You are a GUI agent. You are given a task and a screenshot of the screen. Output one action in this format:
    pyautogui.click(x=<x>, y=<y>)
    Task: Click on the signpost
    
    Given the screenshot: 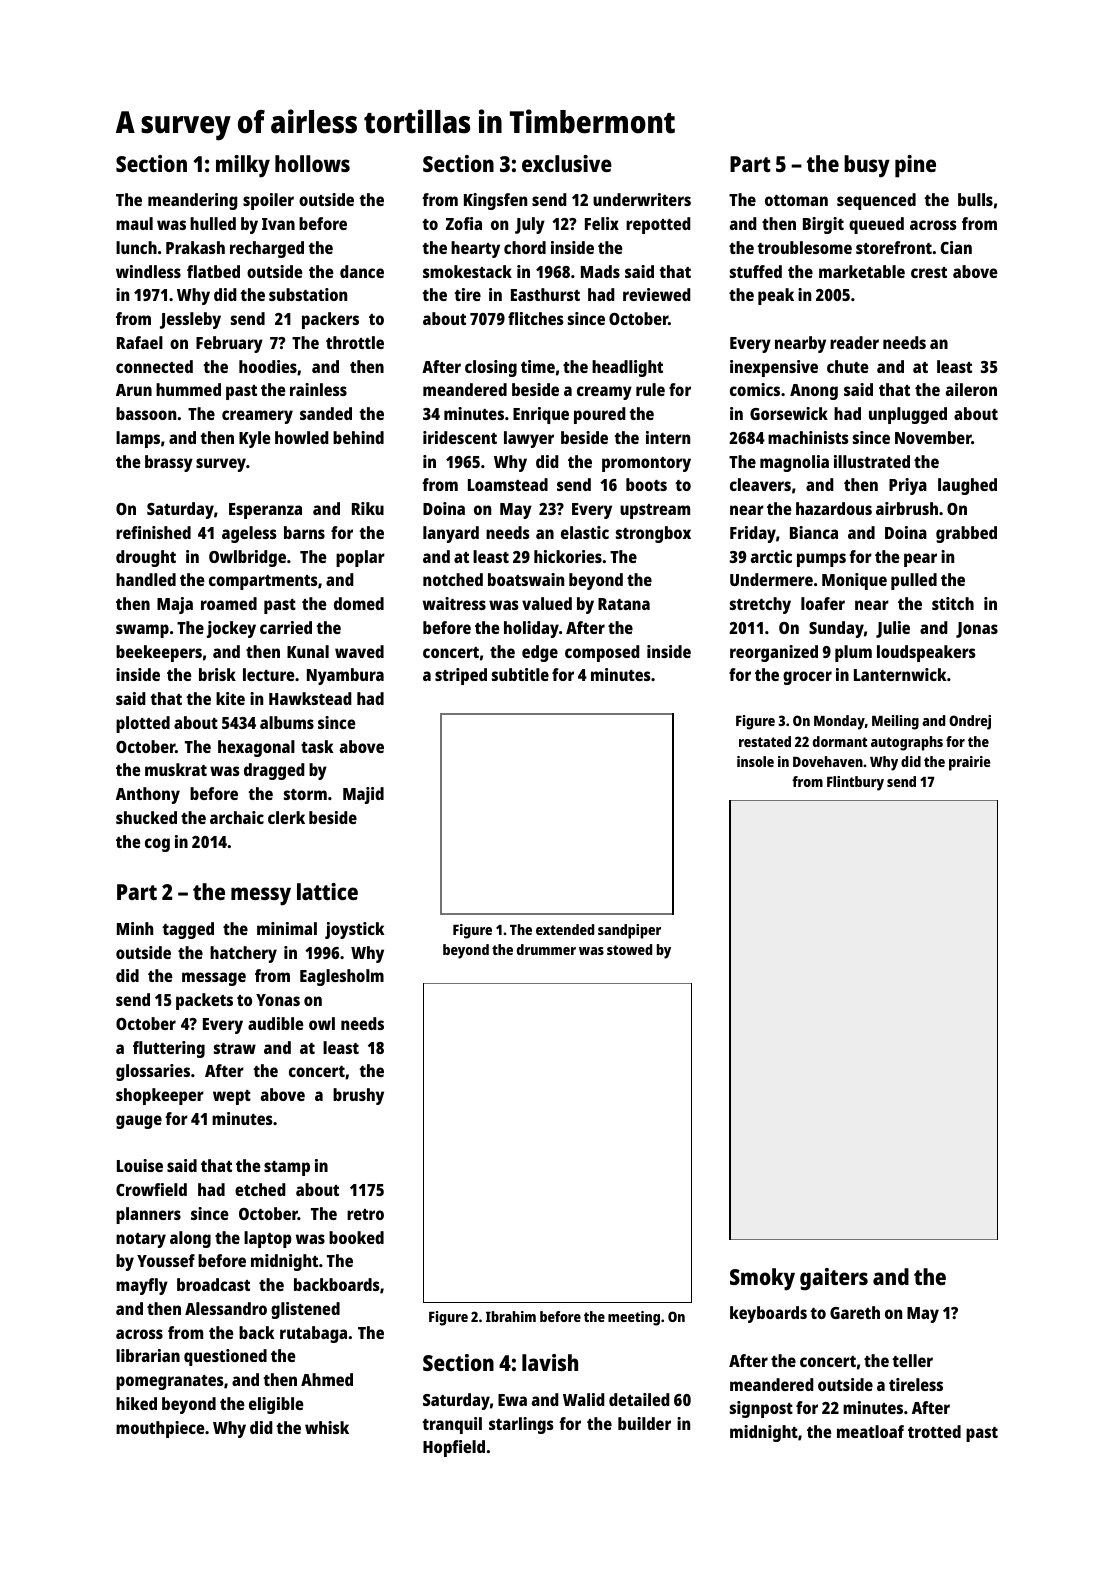 What is the action you would take?
    pyautogui.click(x=761, y=1409)
